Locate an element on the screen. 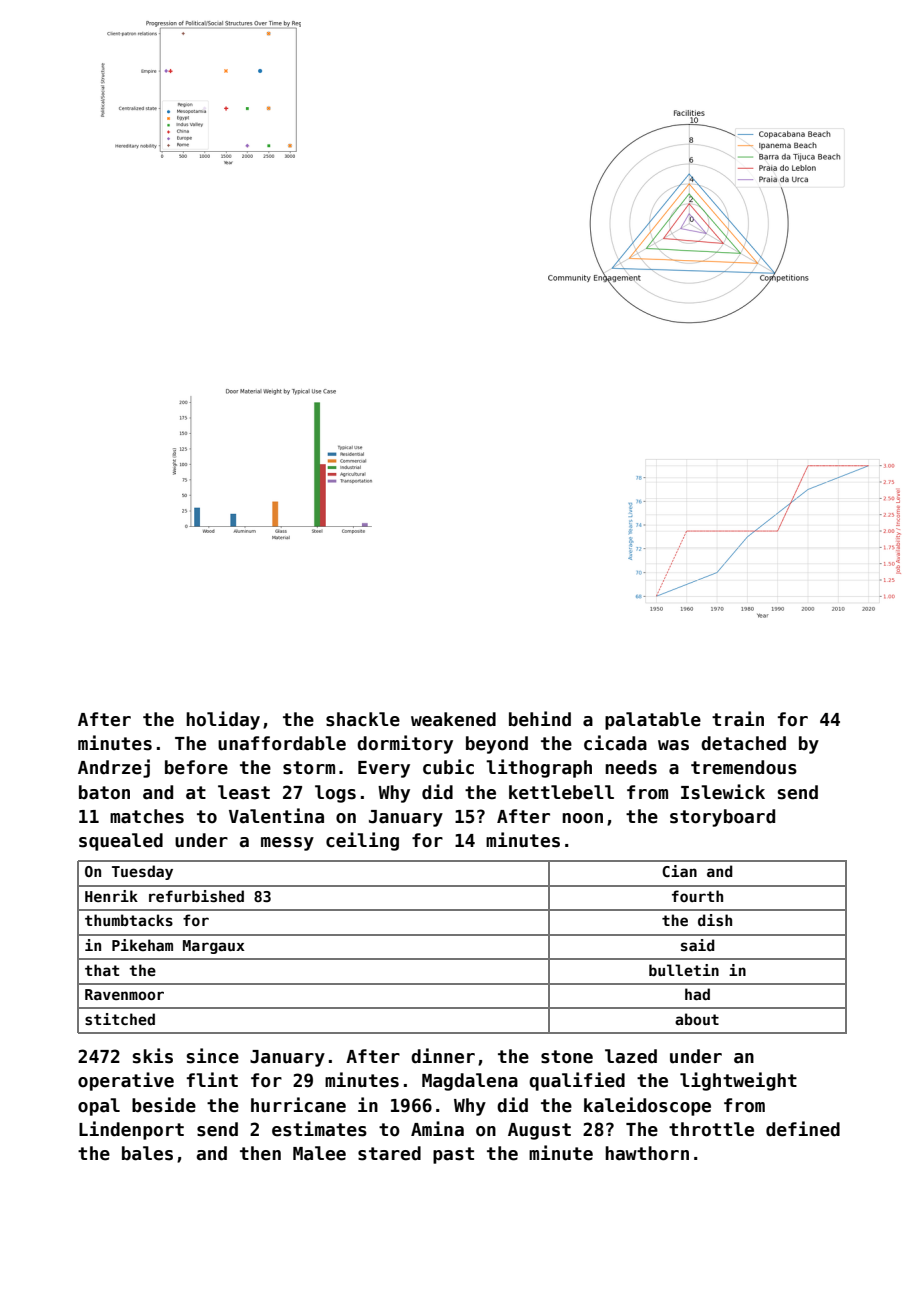  dinner is located at coordinates (443, 1056).
